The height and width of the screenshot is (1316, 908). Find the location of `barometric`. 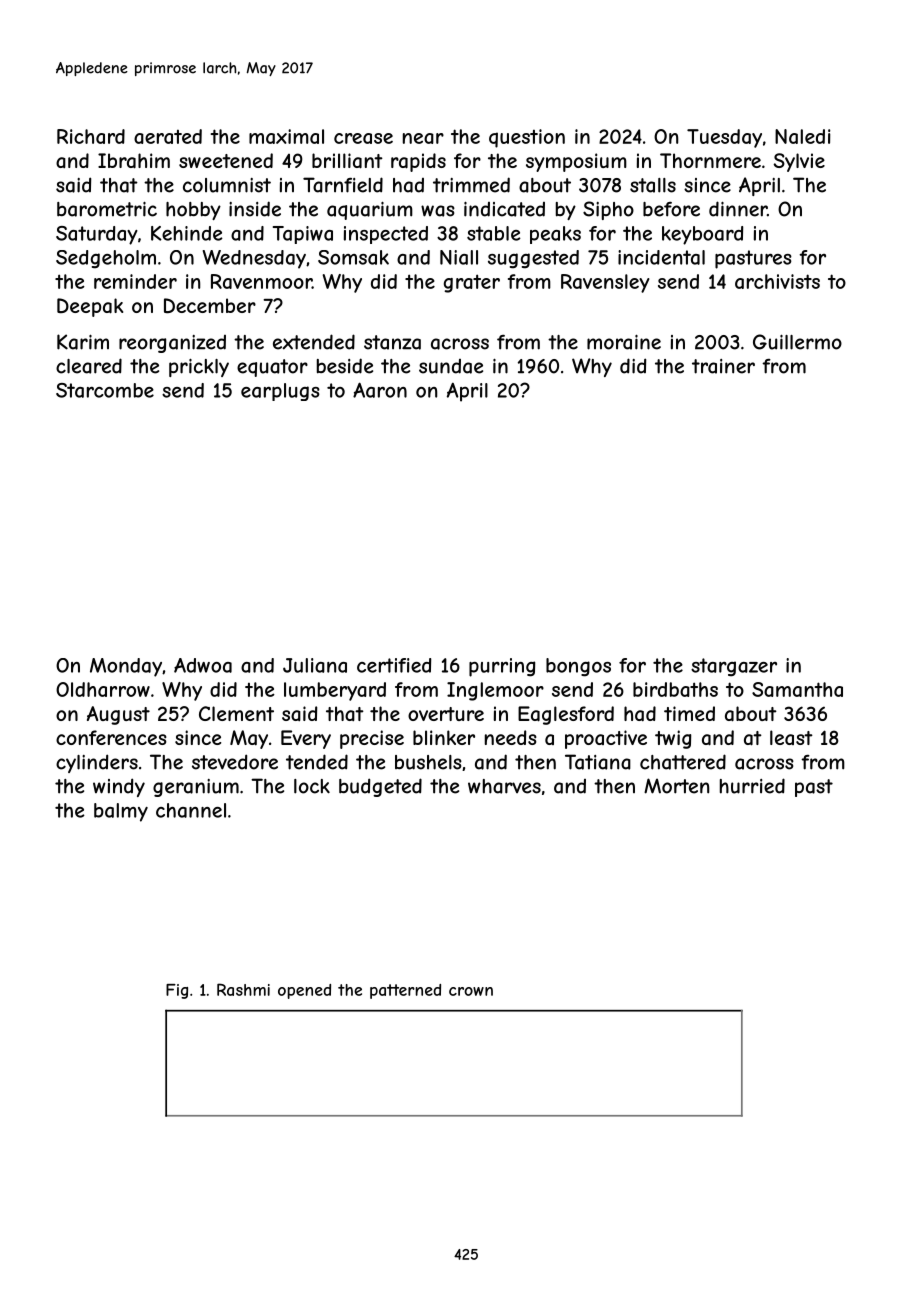

barometric is located at coordinates (107, 209).
